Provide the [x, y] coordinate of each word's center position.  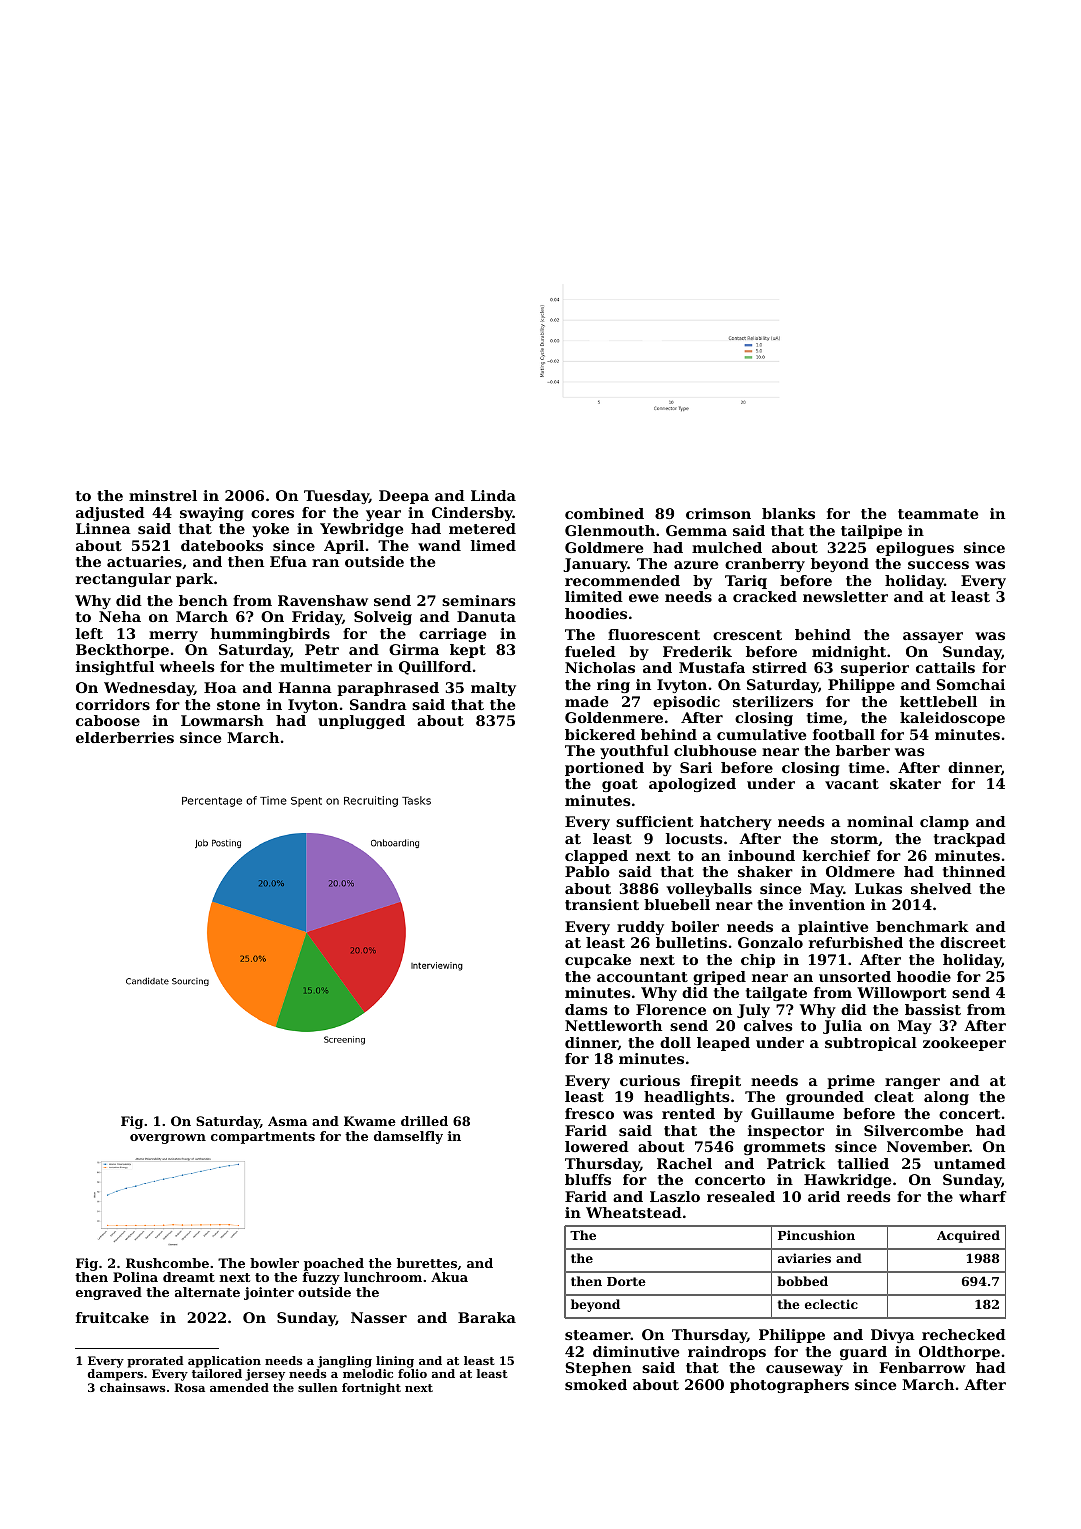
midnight [849, 653]
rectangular [123, 580]
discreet [973, 942]
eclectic [831, 1304]
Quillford [435, 668]
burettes [427, 1263]
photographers [789, 1386]
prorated [155, 1362]
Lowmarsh [222, 720]
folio [412, 1373]
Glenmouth [610, 530]
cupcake [598, 961]
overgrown [168, 1139]
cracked [765, 596]
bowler [274, 1263]
